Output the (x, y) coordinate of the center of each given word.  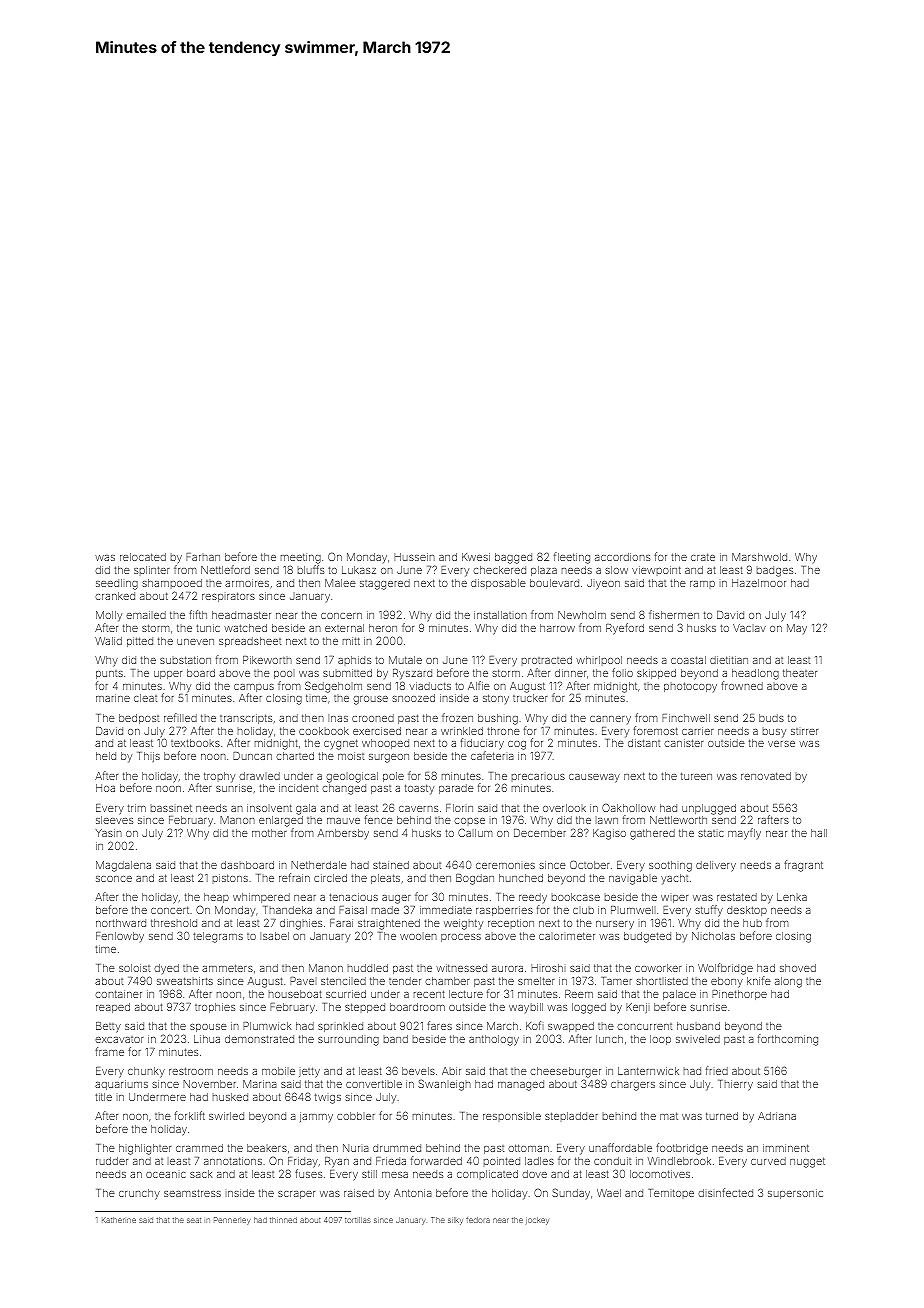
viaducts (430, 686)
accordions (622, 557)
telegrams (218, 937)
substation (185, 660)
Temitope (671, 1194)
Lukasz (359, 570)
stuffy (709, 911)
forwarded (436, 1160)
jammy (316, 1117)
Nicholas (713, 936)
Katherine (119, 1220)
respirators (228, 597)
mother (269, 833)
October (590, 864)
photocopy (690, 687)
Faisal (353, 910)
